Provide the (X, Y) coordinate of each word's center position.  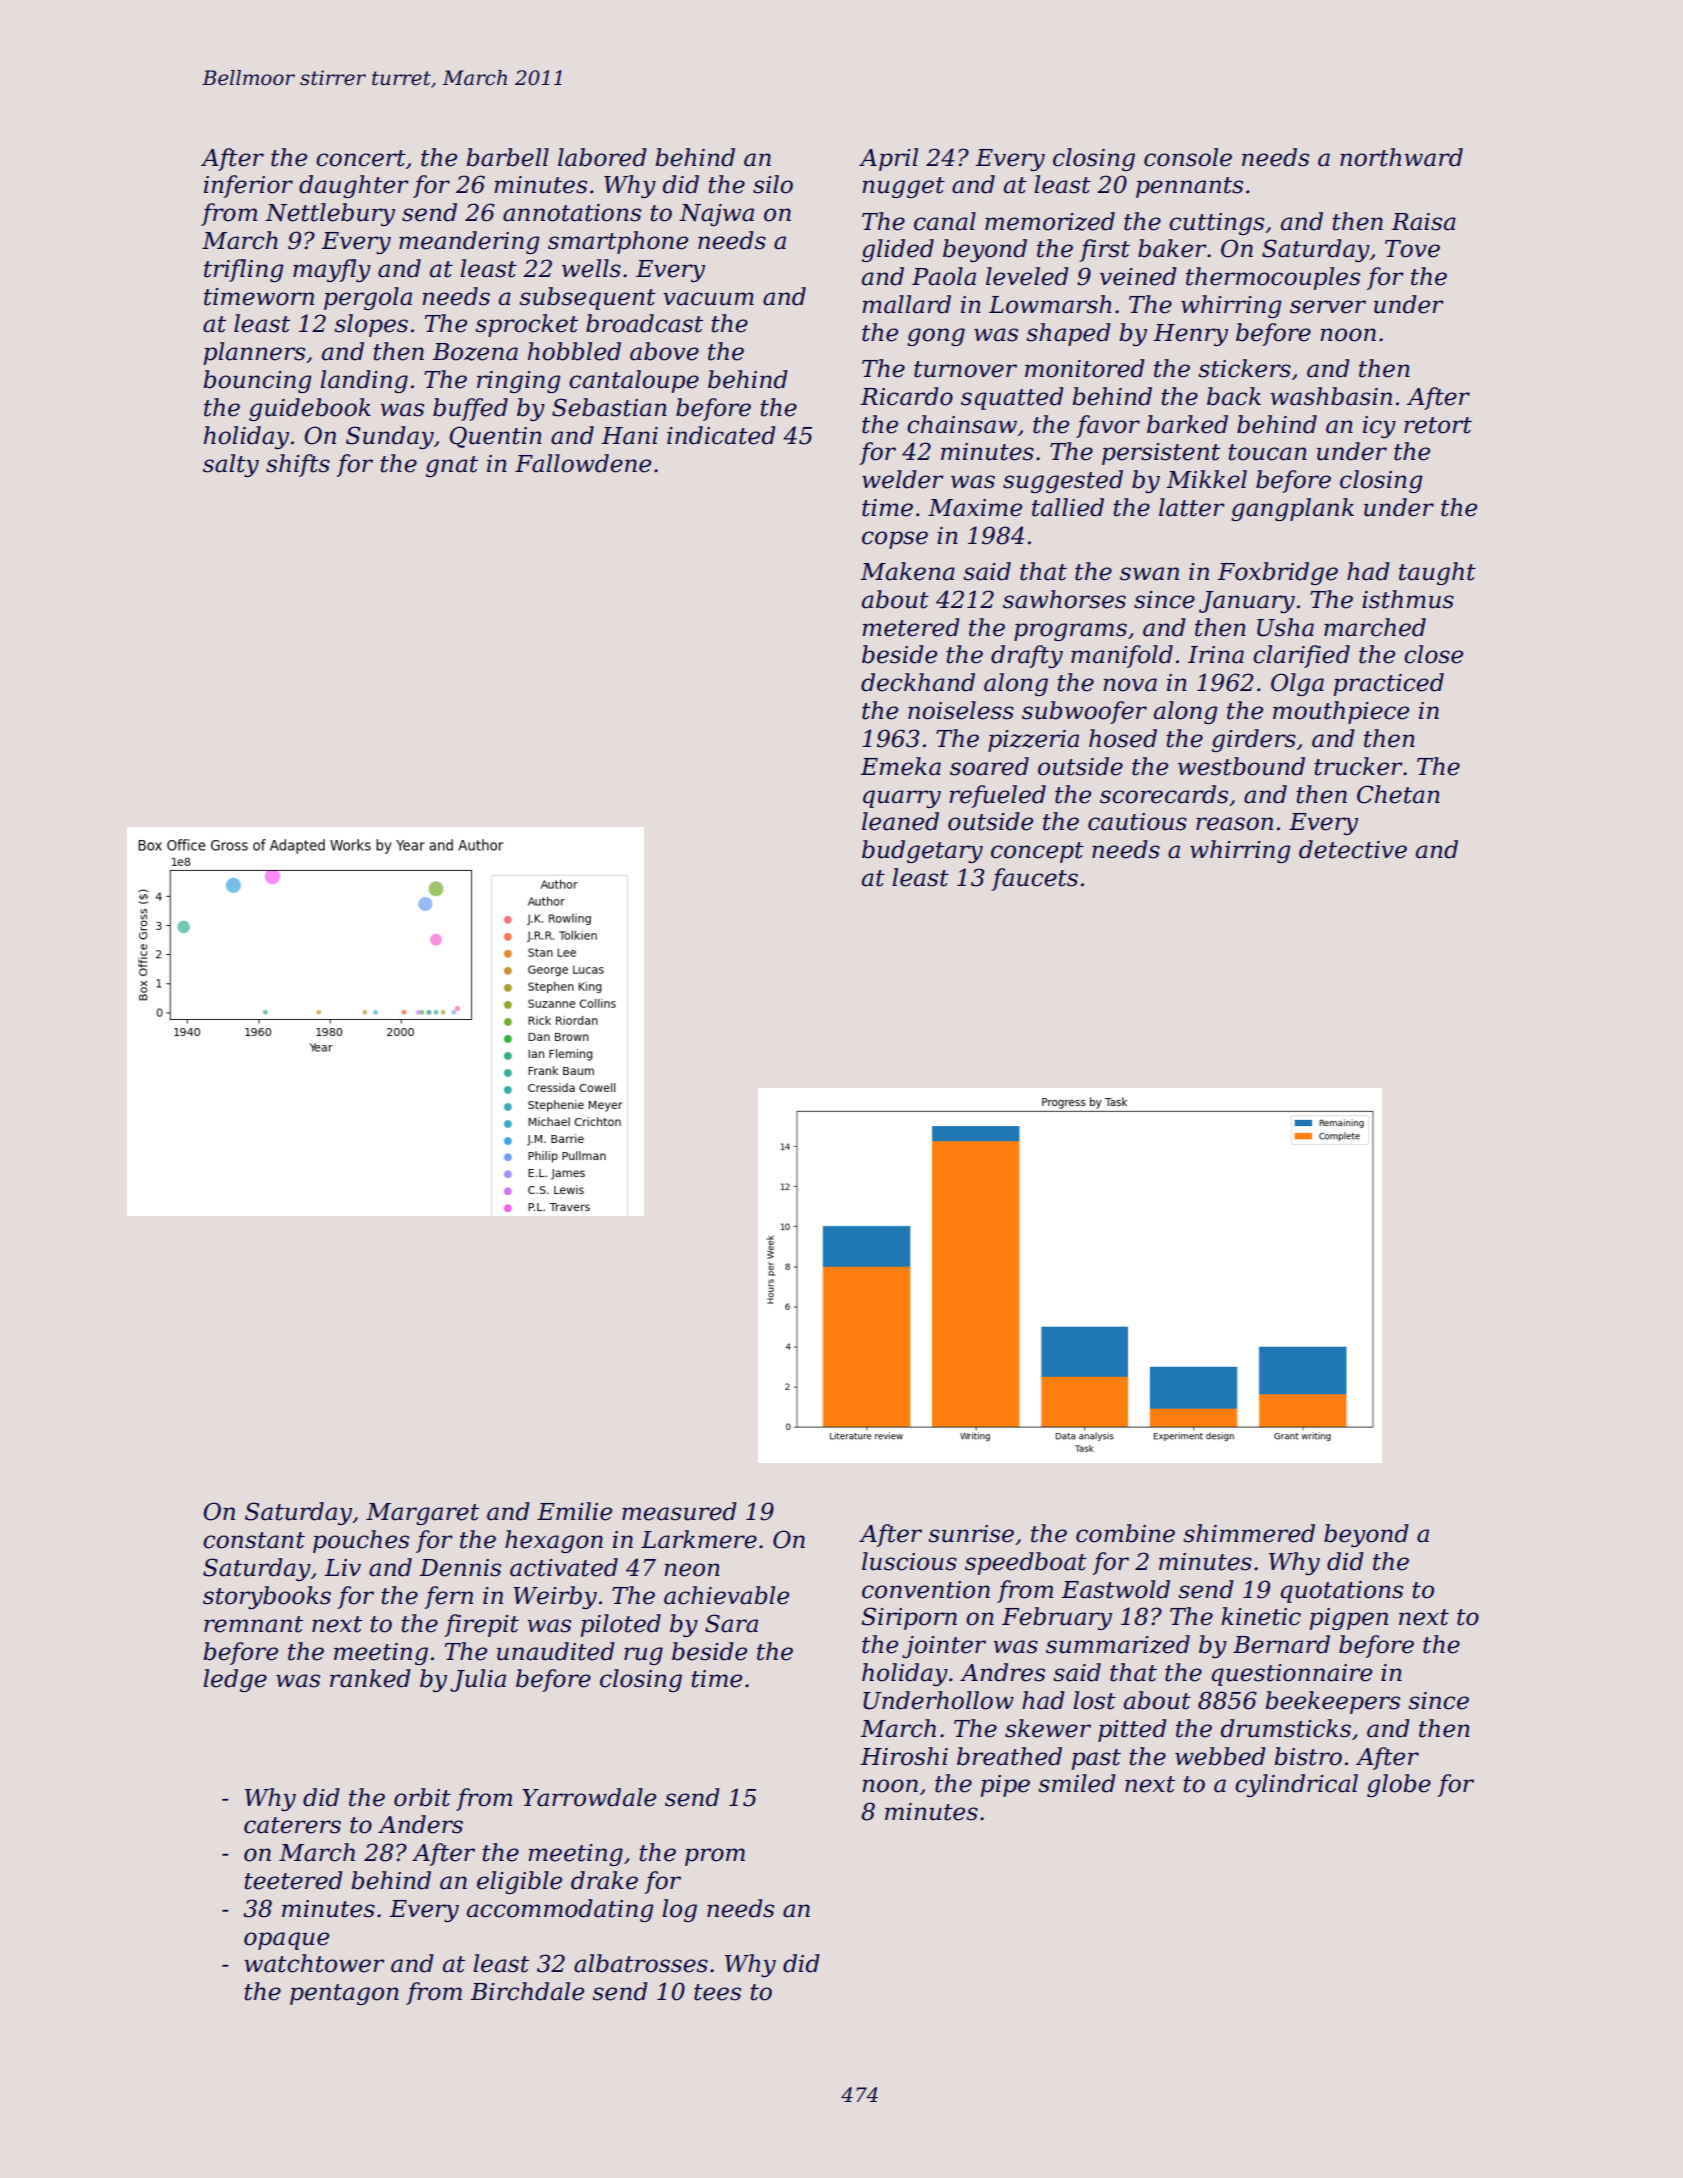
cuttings (1216, 224)
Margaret (422, 1514)
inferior (248, 186)
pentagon (344, 1994)
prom (715, 1857)
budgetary (922, 851)
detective (1353, 849)
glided (898, 250)
